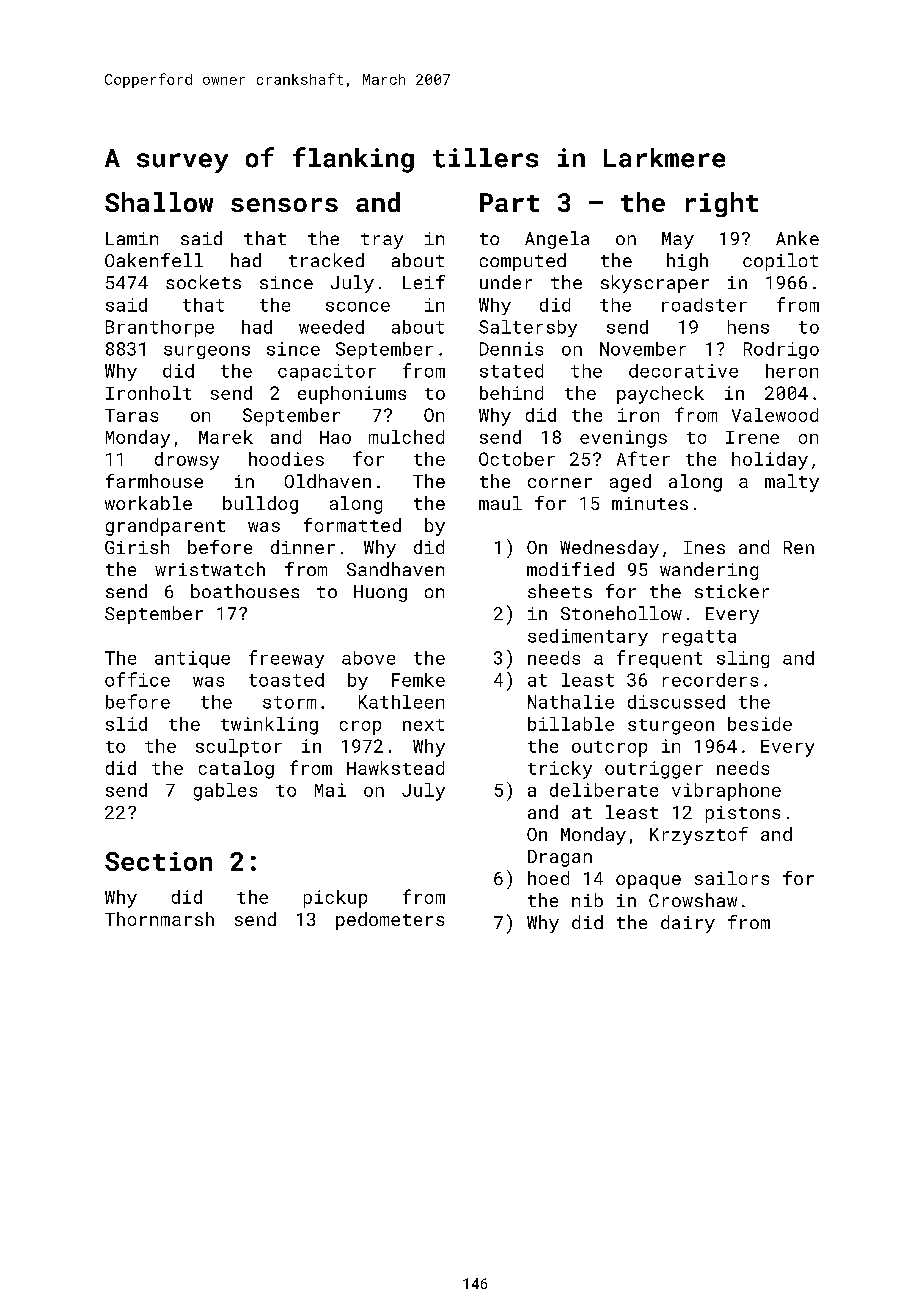 The width and height of the screenshot is (924, 1314). Describe the element at coordinates (722, 204) in the screenshot. I see `right` at that location.
